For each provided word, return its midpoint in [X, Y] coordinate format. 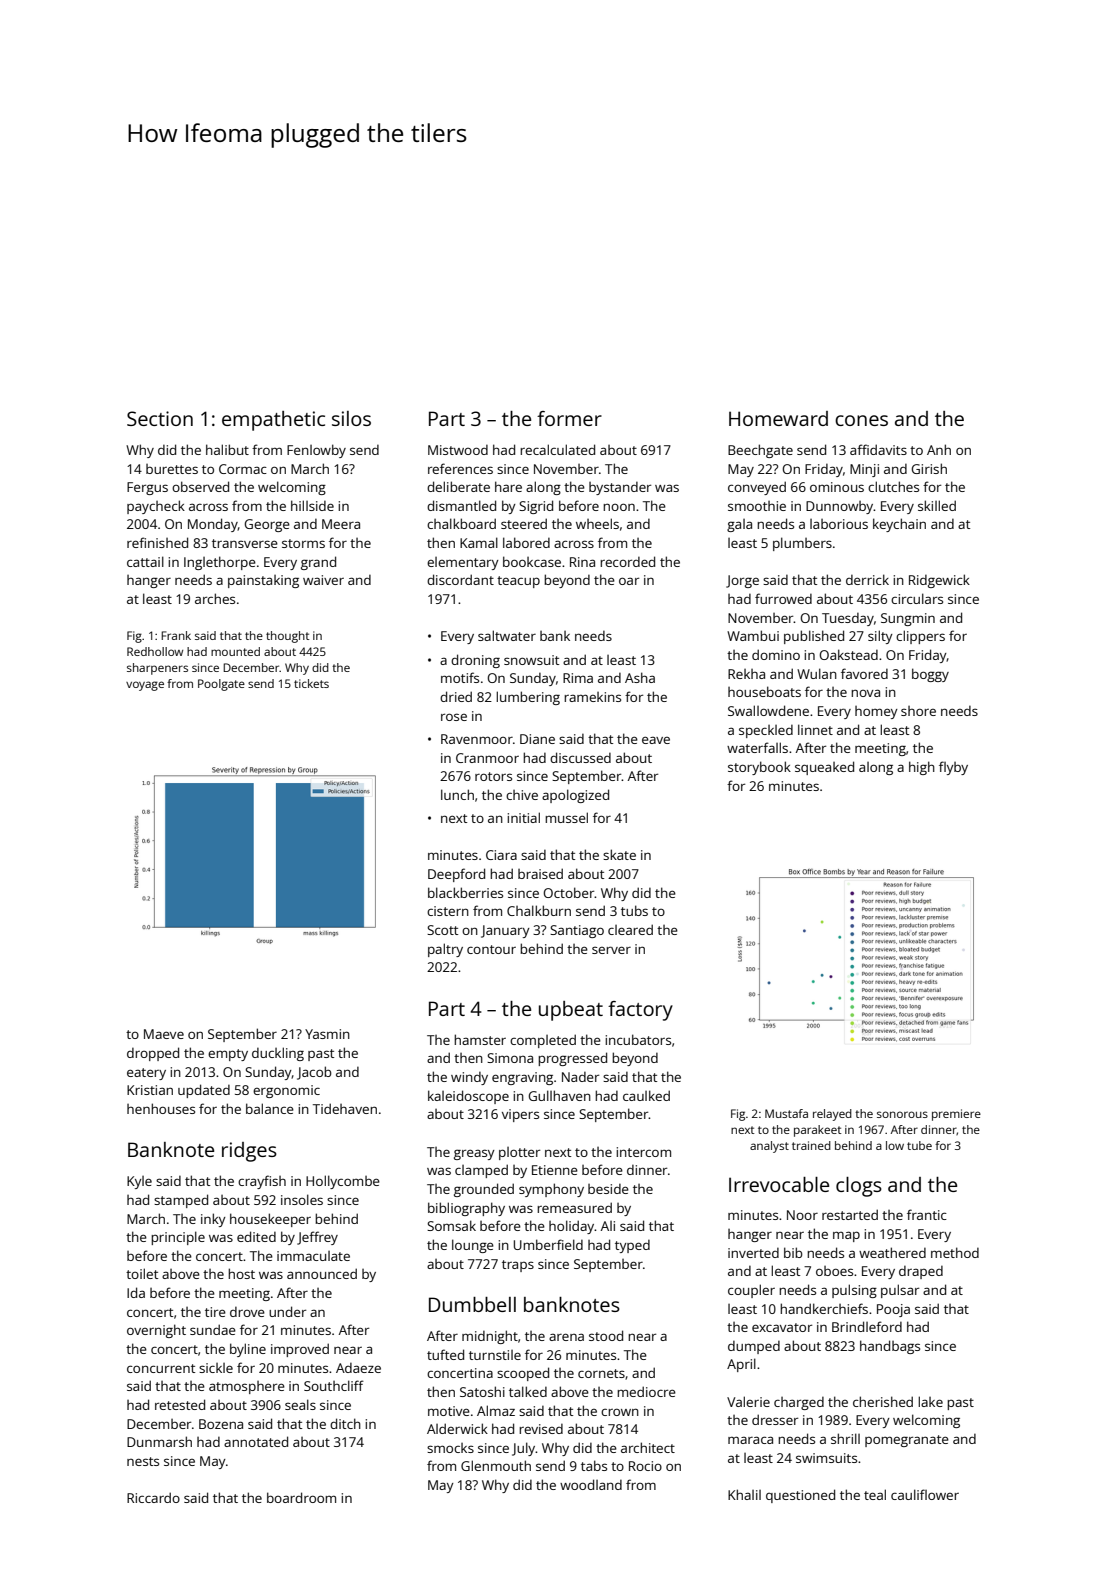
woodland [591, 1484]
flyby [953, 768]
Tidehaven [345, 1108]
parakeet [817, 1131]
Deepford [456, 875]
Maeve [164, 1034]
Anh [939, 449]
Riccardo [153, 1497]
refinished [157, 542]
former [569, 418]
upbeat [571, 1011]
